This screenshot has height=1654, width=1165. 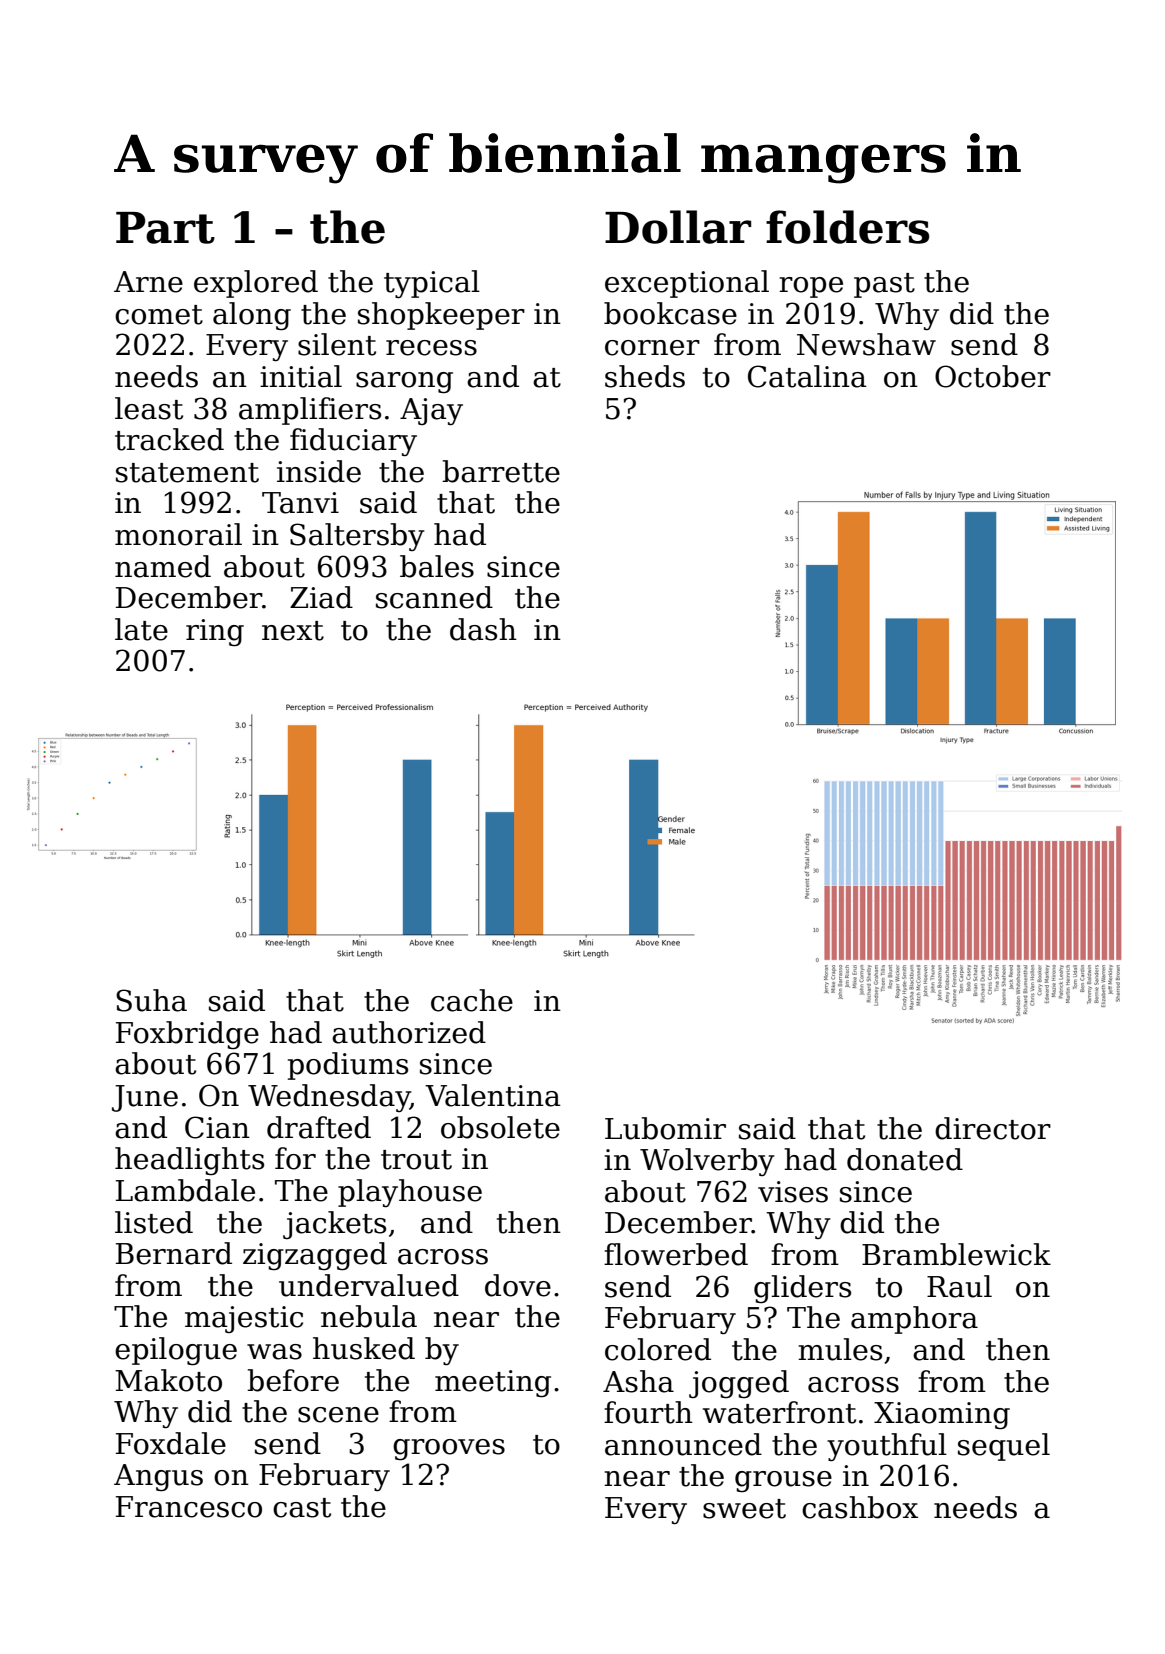 I want to click on Catalina, so click(x=807, y=376).
